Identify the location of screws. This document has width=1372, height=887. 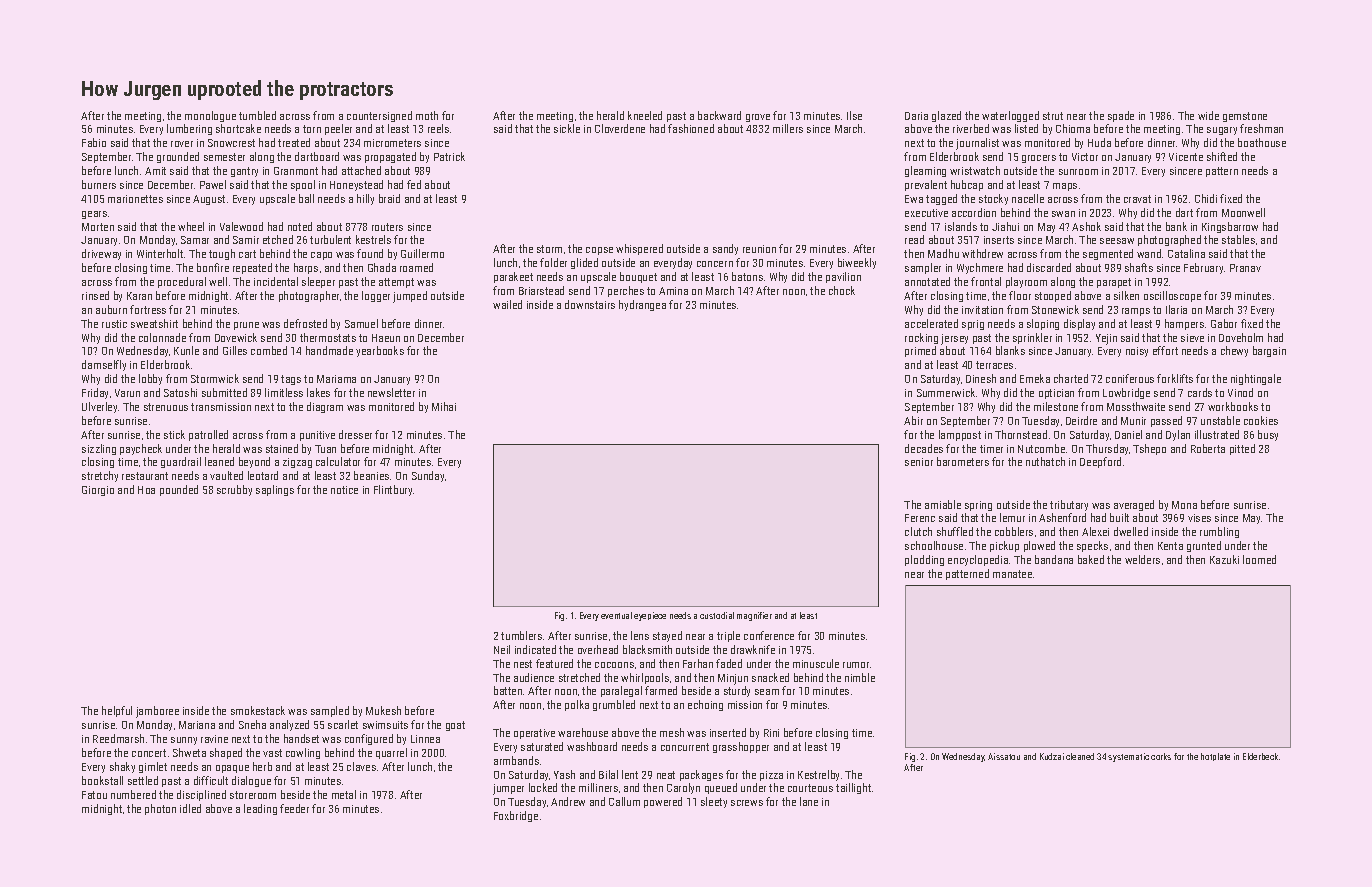
(747, 803).
